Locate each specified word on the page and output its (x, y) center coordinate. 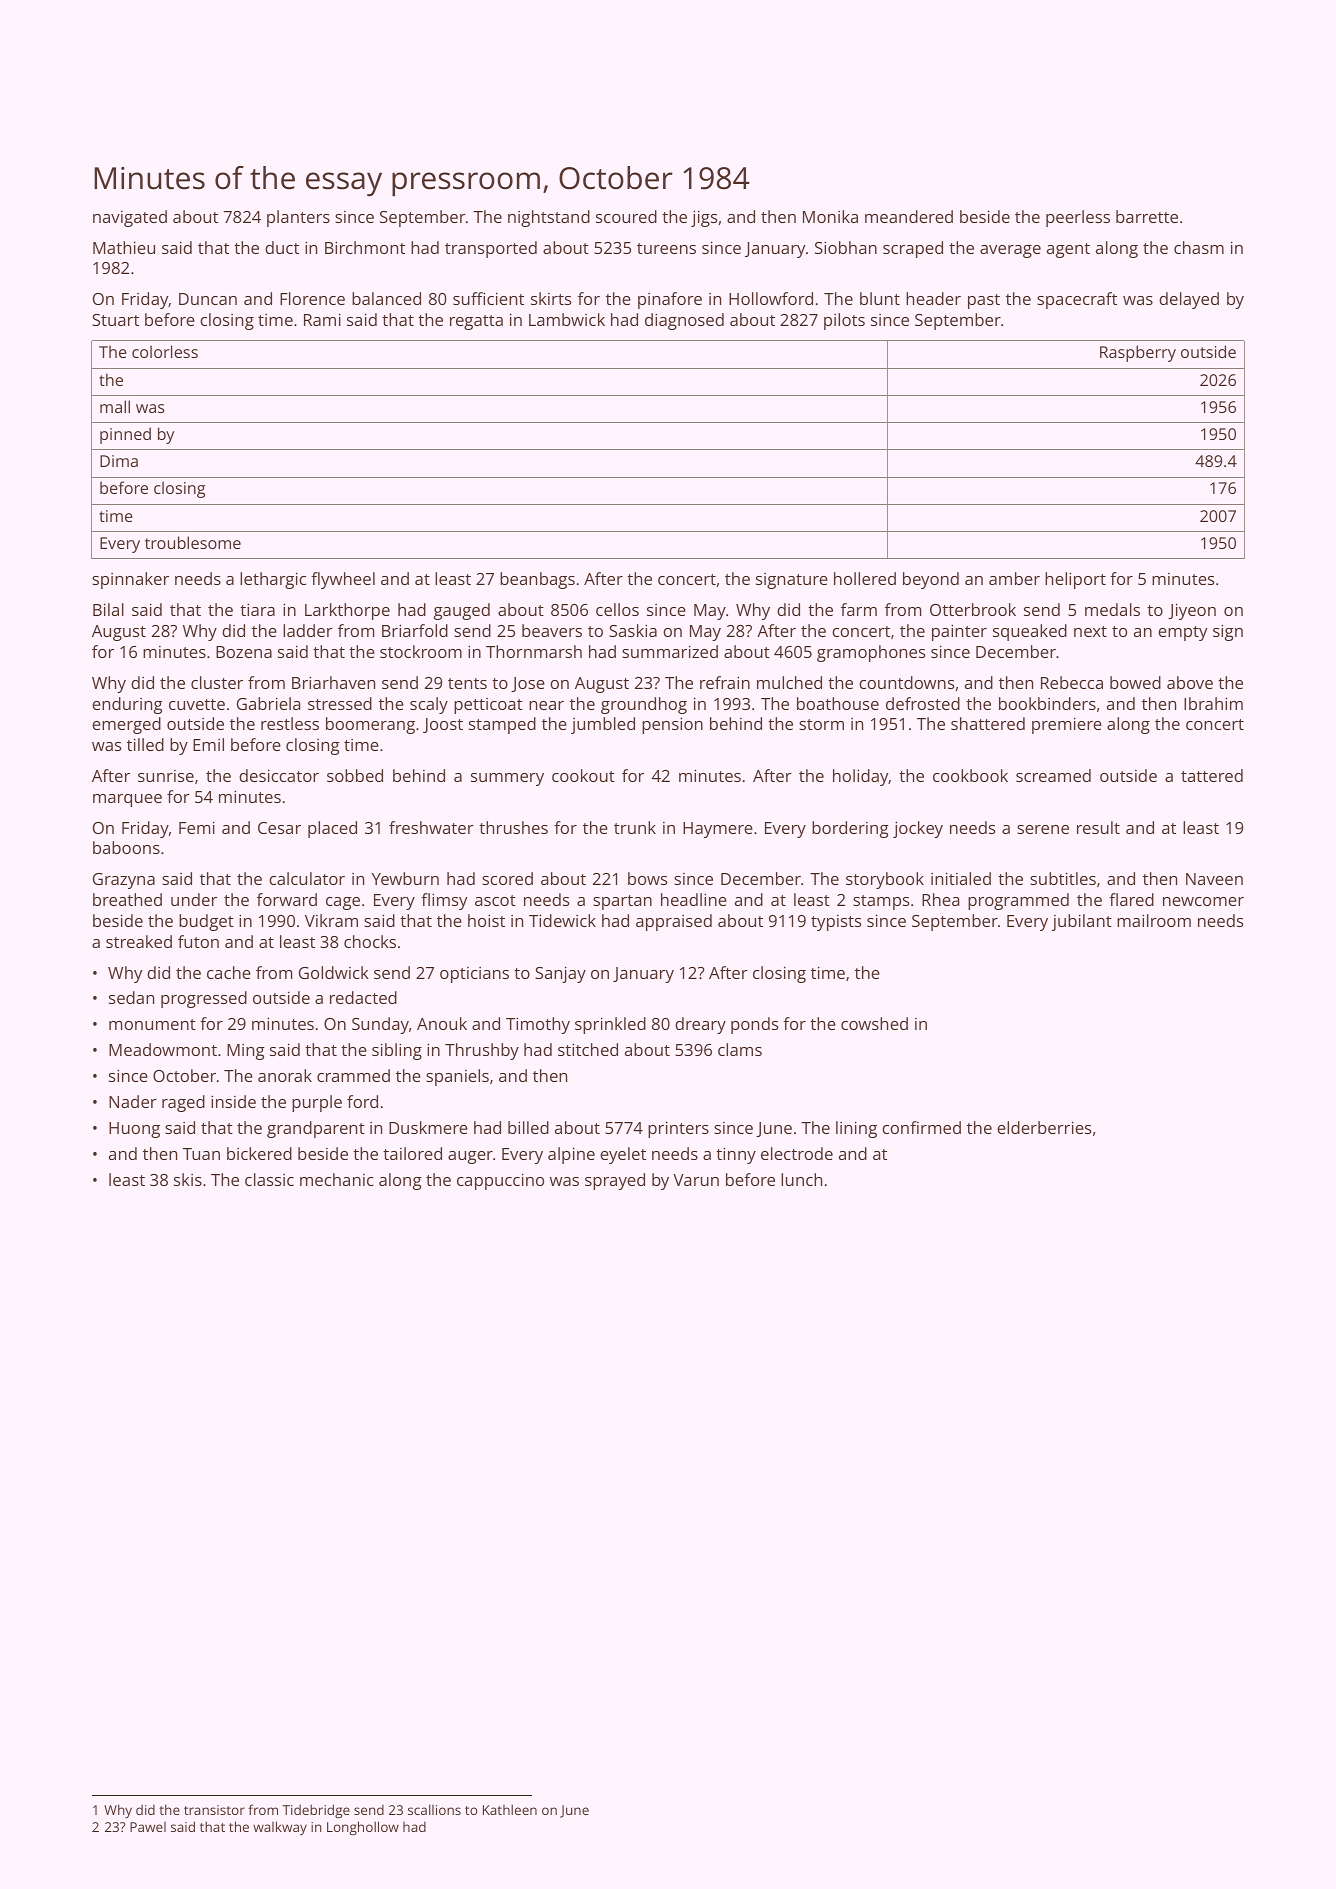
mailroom (1154, 920)
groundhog (644, 705)
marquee (127, 800)
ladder (308, 630)
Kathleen (510, 1809)
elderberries (1044, 1127)
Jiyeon (1192, 611)
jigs (704, 218)
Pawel (148, 1827)
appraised (674, 922)
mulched (789, 682)
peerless (1078, 218)
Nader (133, 1101)
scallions (434, 1809)
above (1190, 682)
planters (298, 218)
